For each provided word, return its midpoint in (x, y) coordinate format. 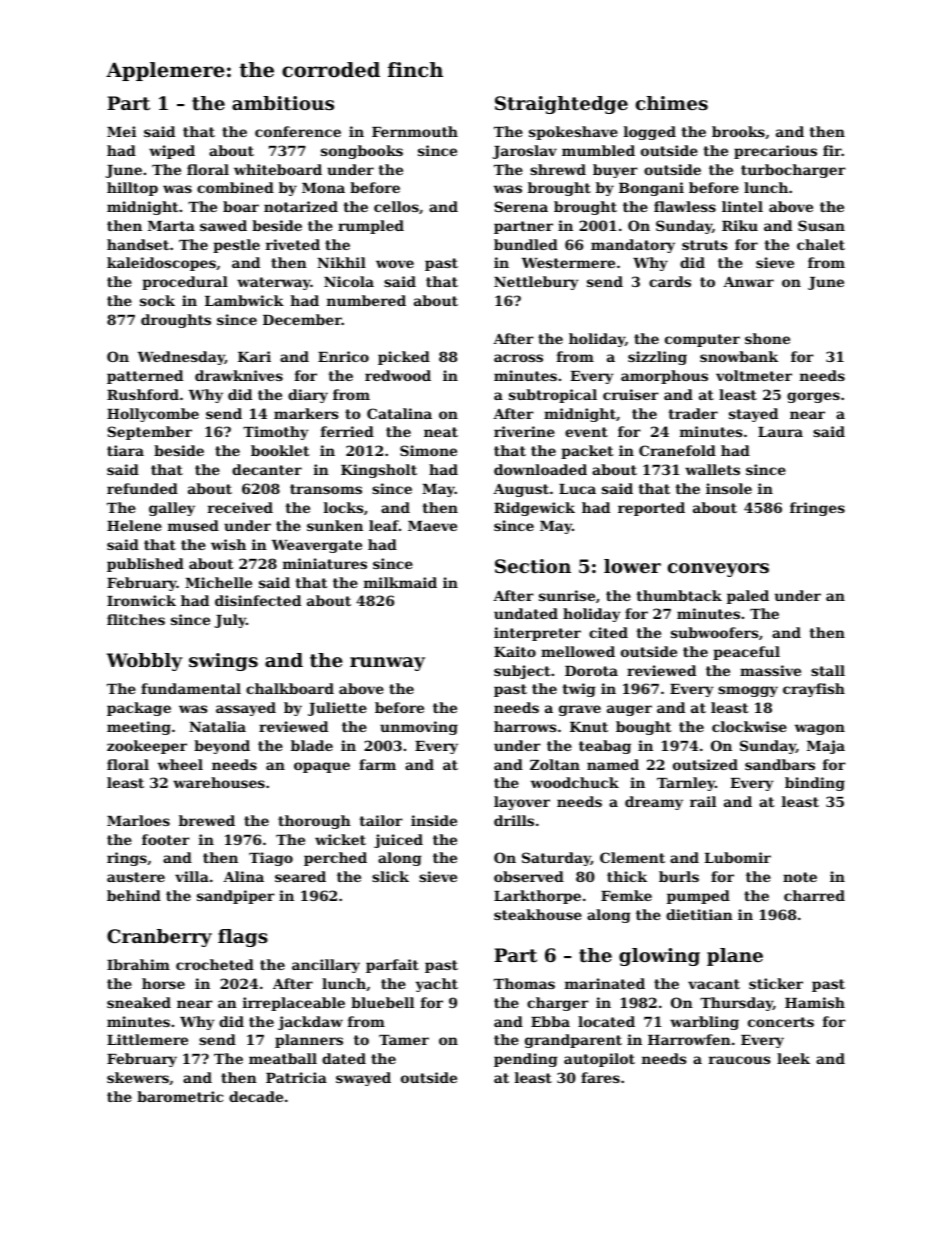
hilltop (132, 189)
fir (832, 150)
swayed (363, 1079)
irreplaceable (294, 1004)
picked (404, 358)
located (606, 1021)
